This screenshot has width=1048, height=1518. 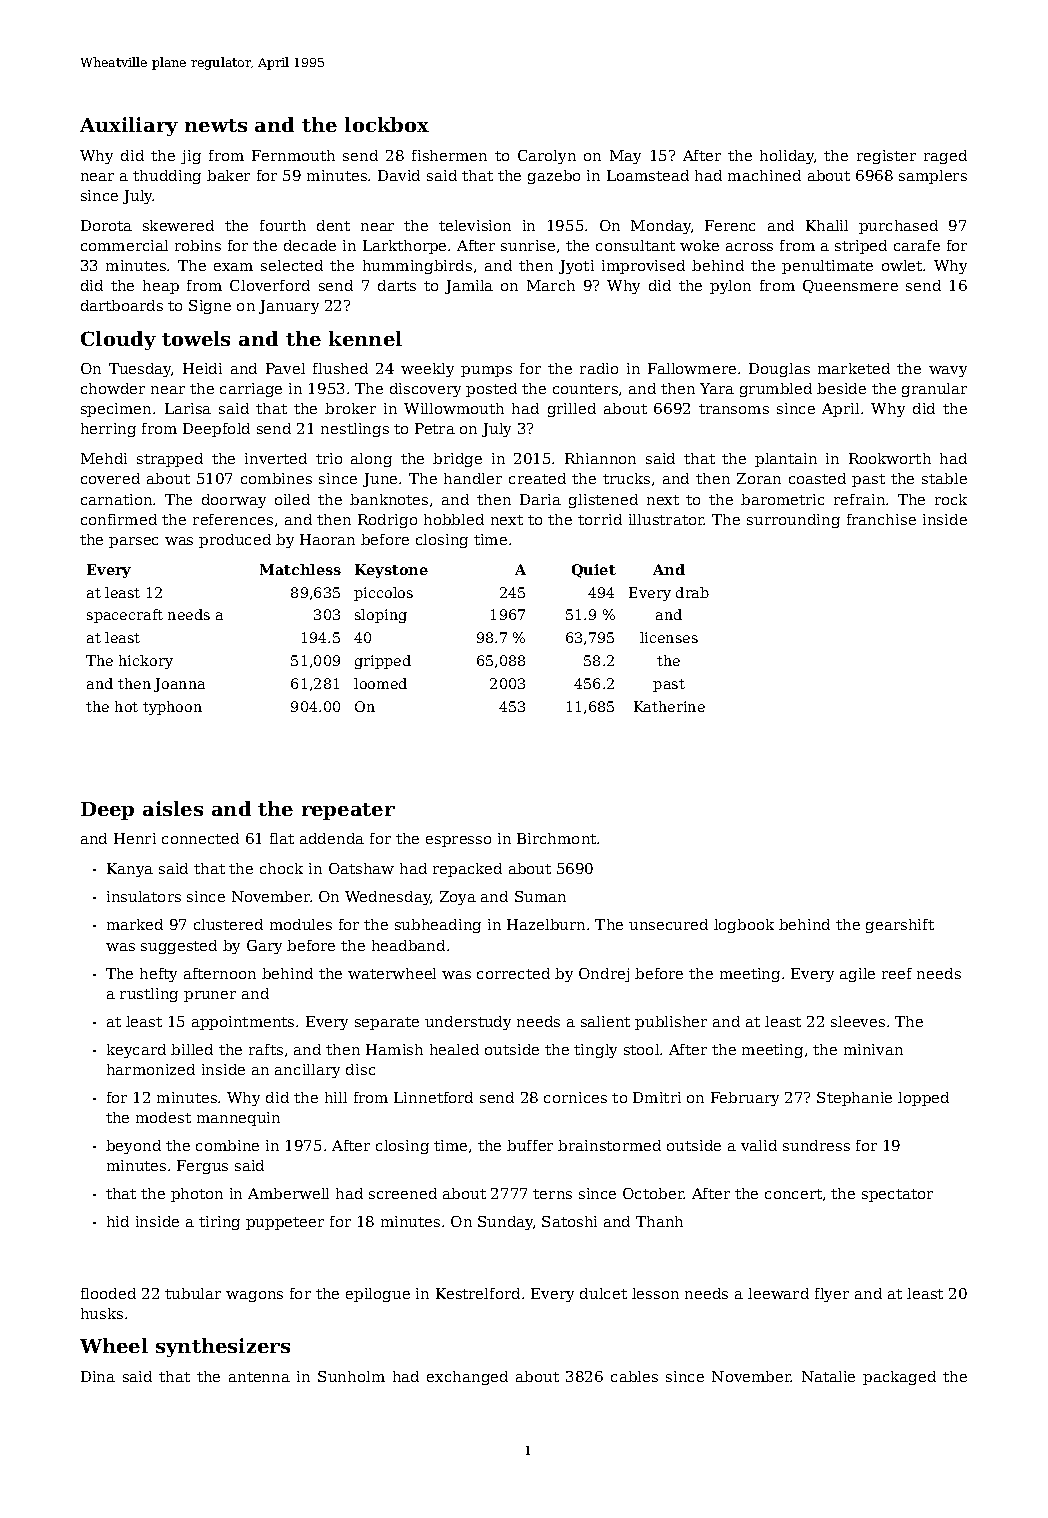 What do you see at coordinates (944, 478) in the screenshot?
I see `stable` at bounding box center [944, 478].
